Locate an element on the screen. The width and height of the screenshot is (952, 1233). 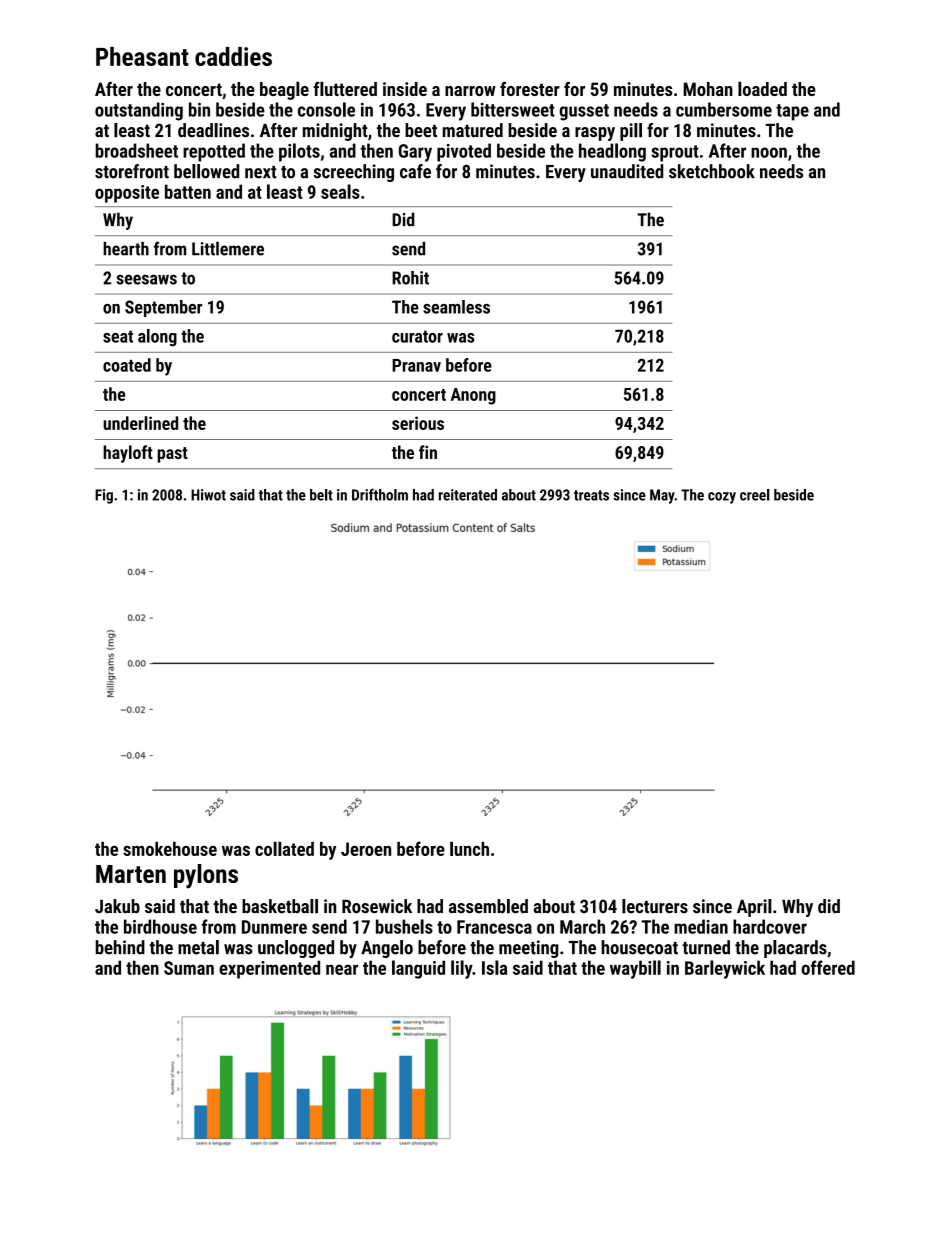
collated is located at coordinates (284, 848).
